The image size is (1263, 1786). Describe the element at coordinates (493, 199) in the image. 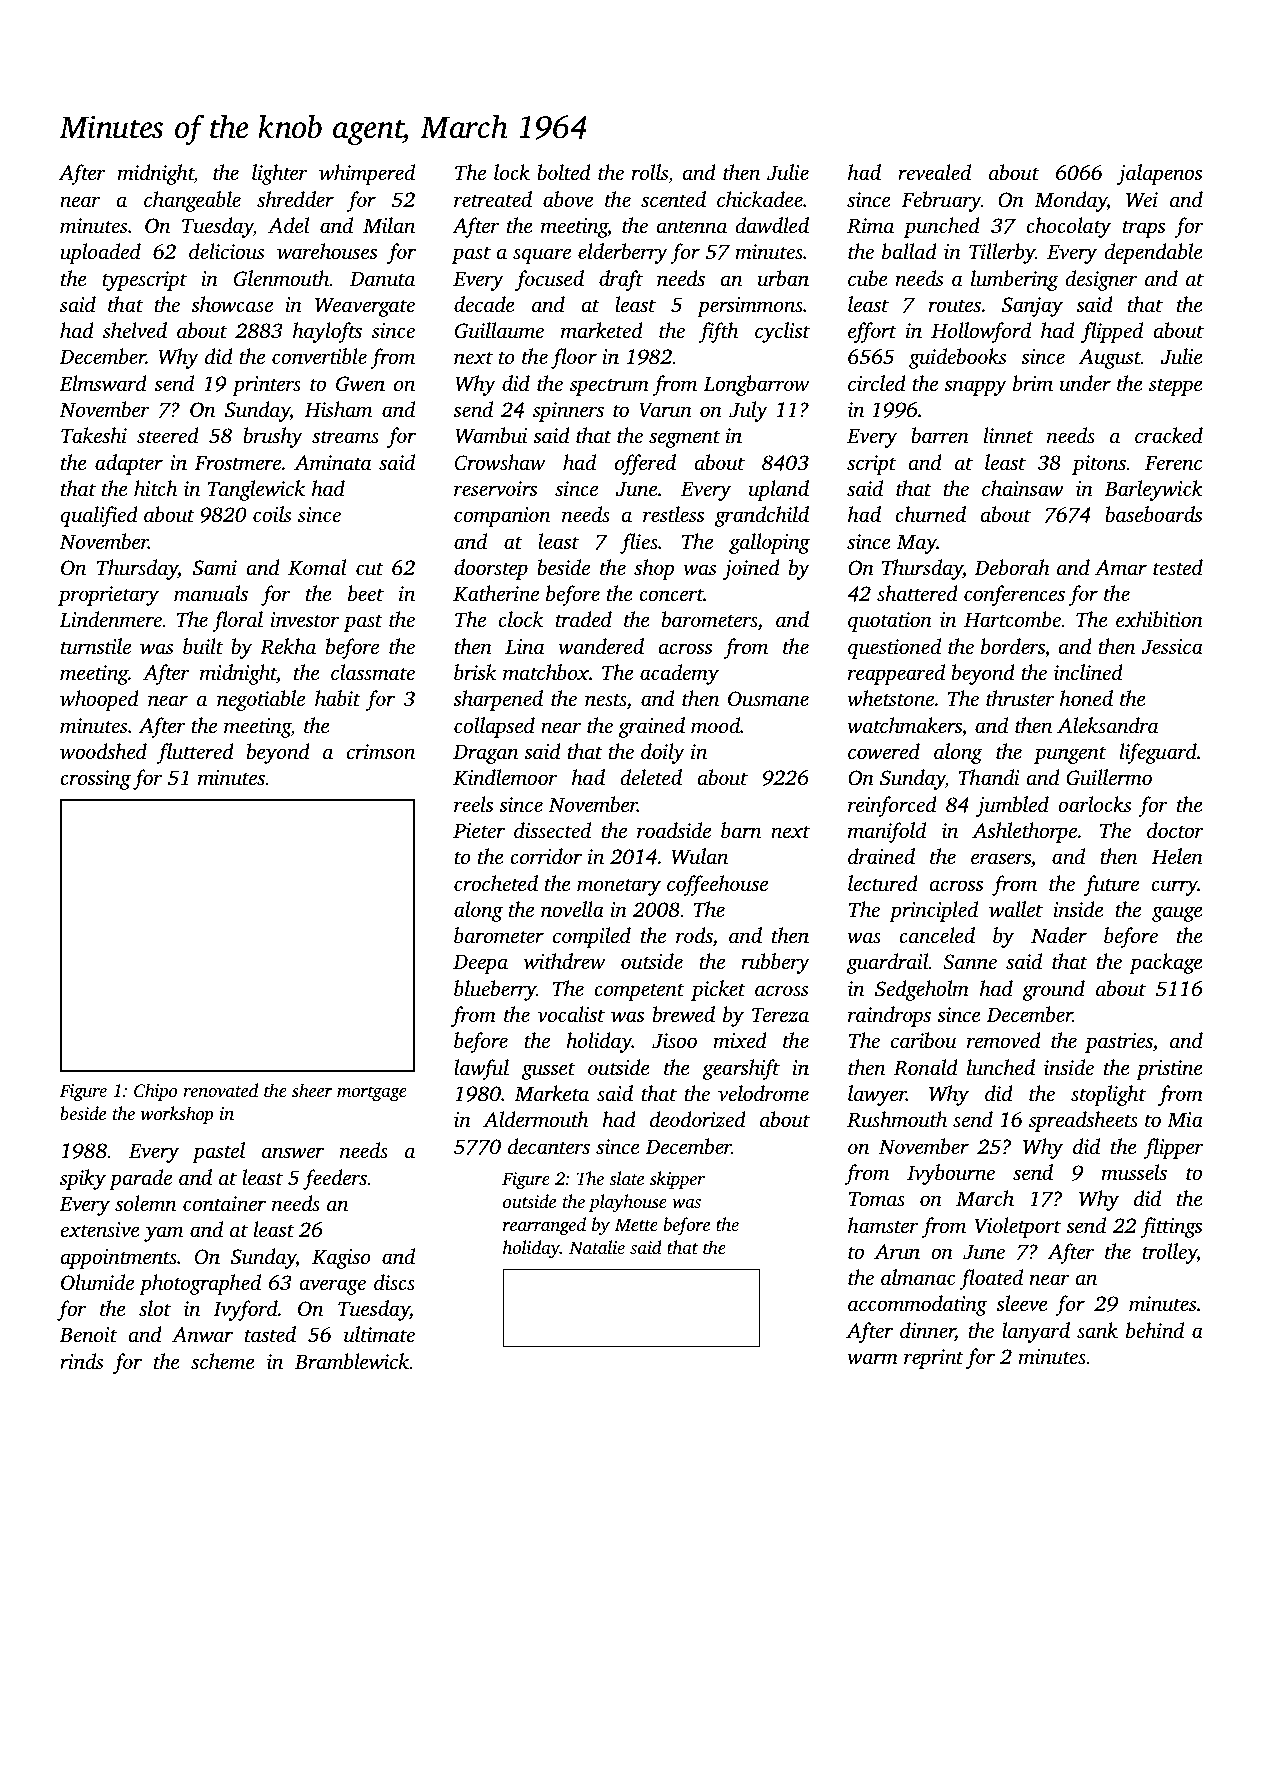

I see `retreated` at that location.
